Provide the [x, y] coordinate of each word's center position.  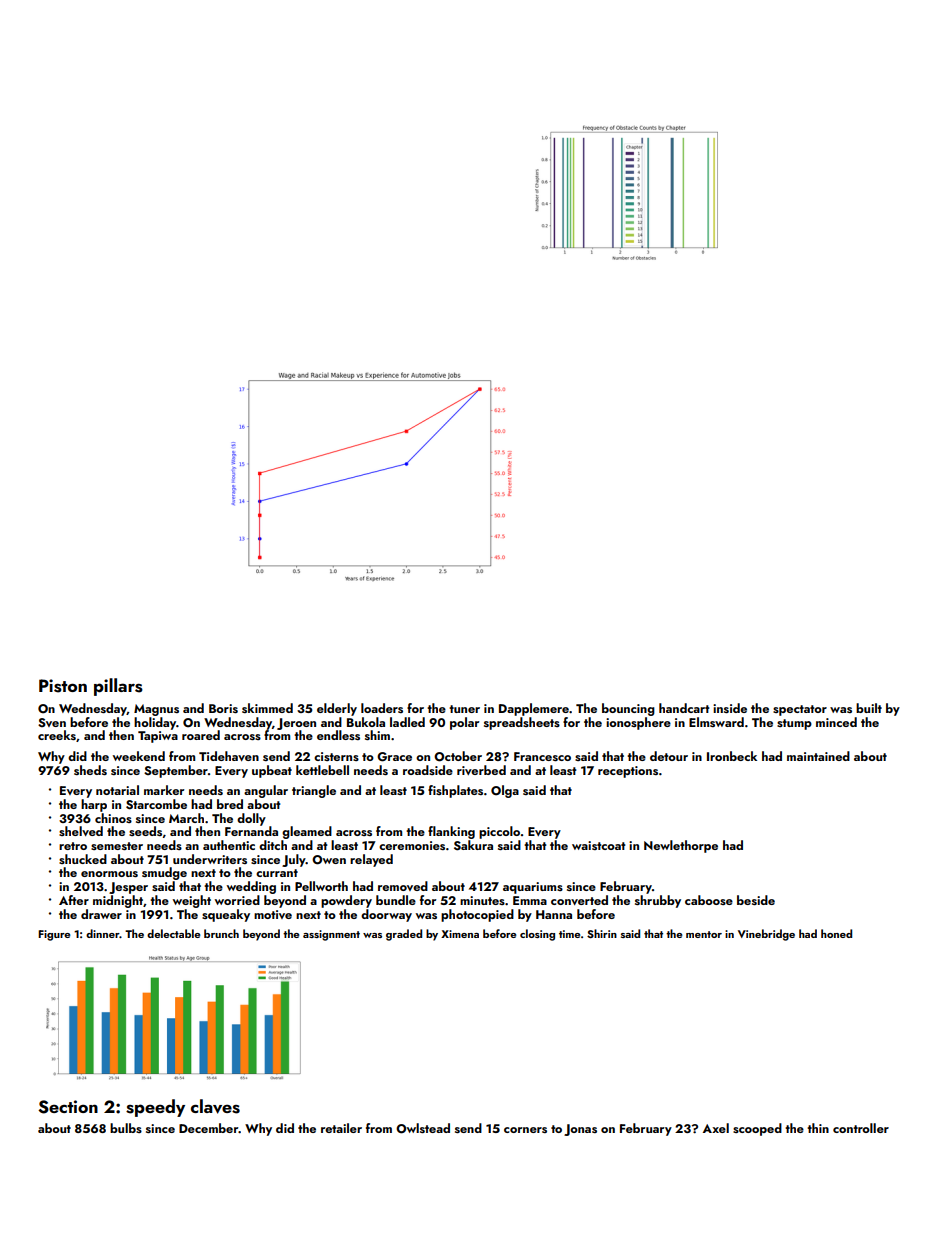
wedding [251, 887]
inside [730, 708]
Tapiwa [158, 737]
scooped [757, 1129]
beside [756, 900]
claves [215, 1106]
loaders [382, 708]
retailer [341, 1128]
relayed [371, 860]
